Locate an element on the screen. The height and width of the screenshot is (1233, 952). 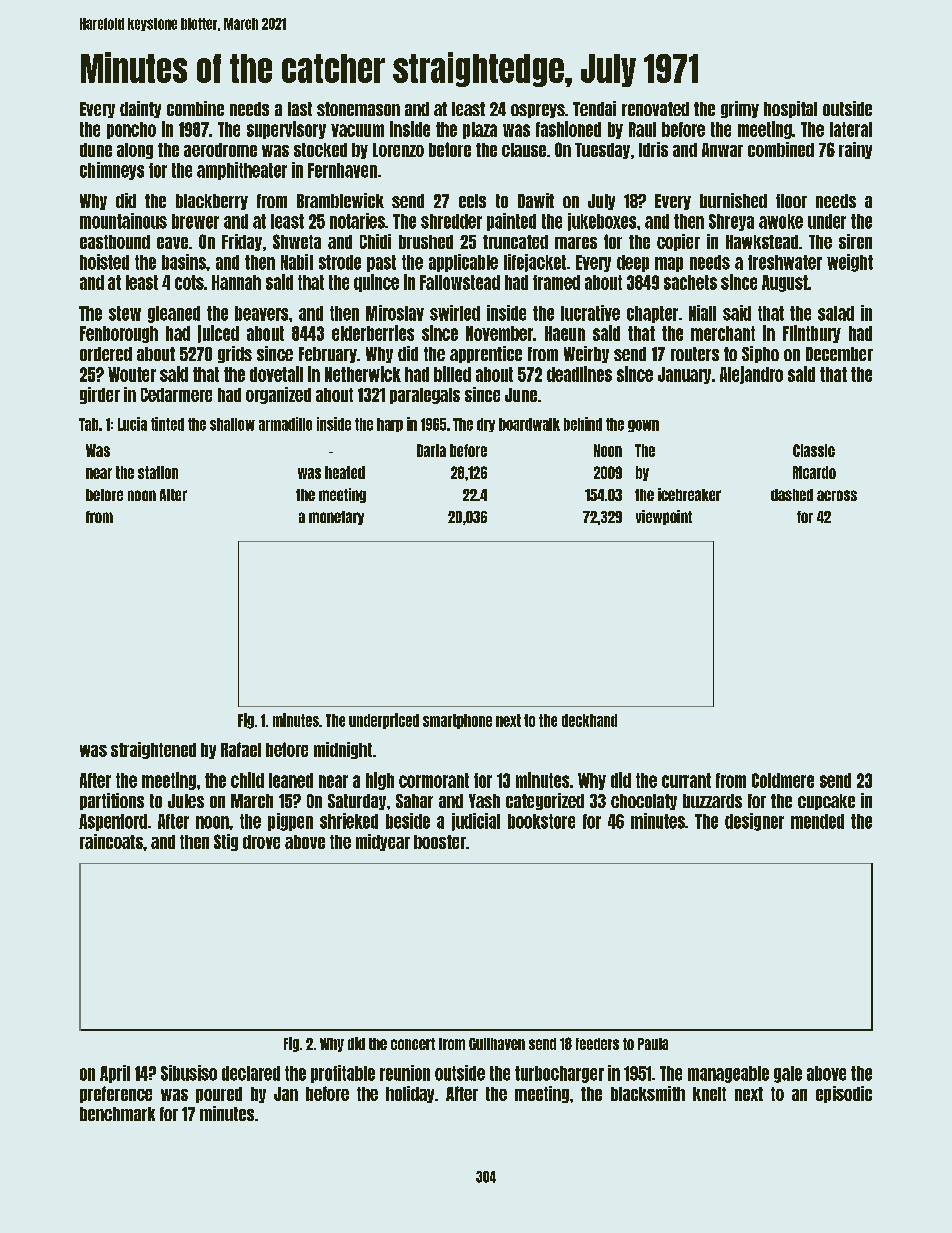
across is located at coordinates (837, 495).
